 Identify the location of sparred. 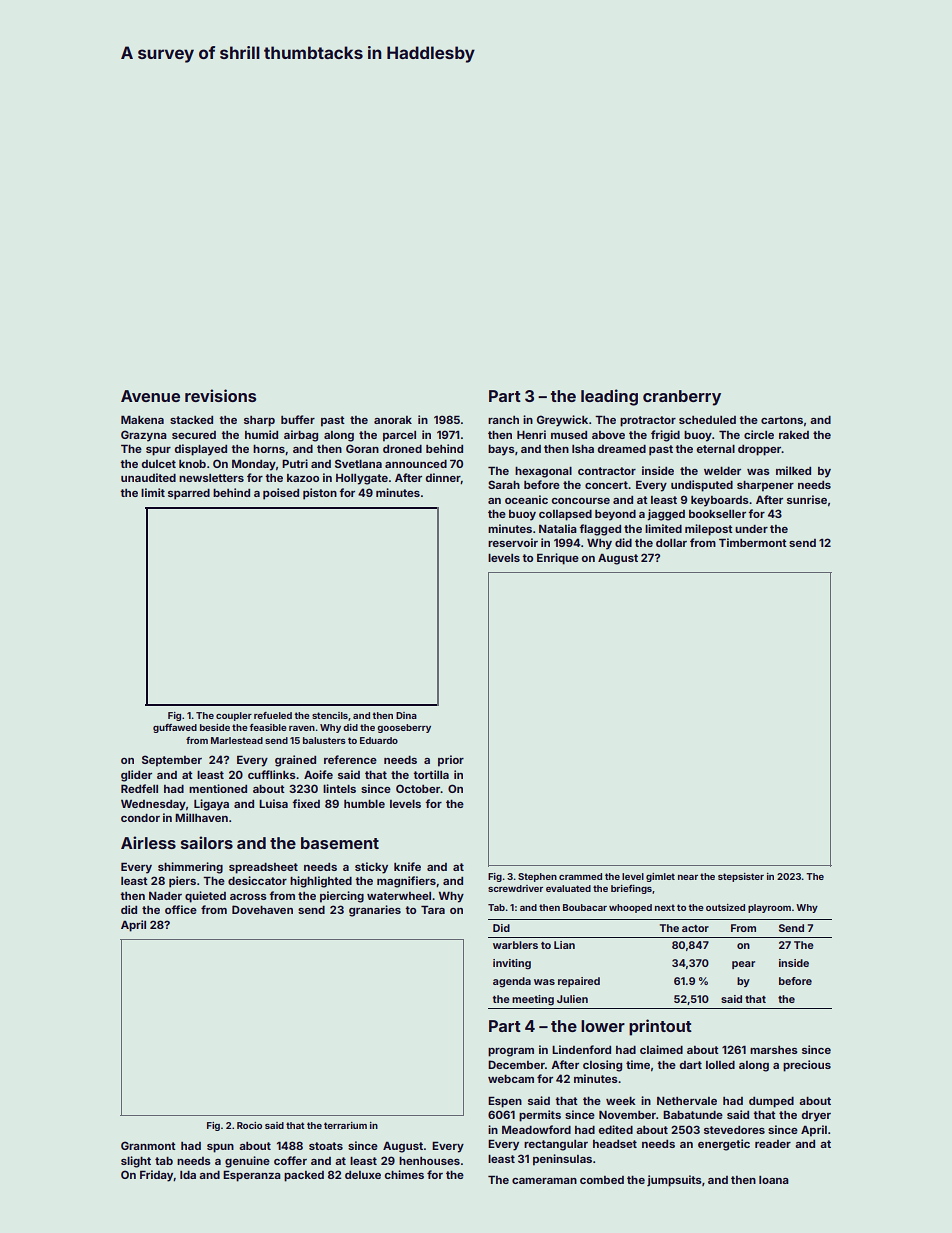
(189, 494).
